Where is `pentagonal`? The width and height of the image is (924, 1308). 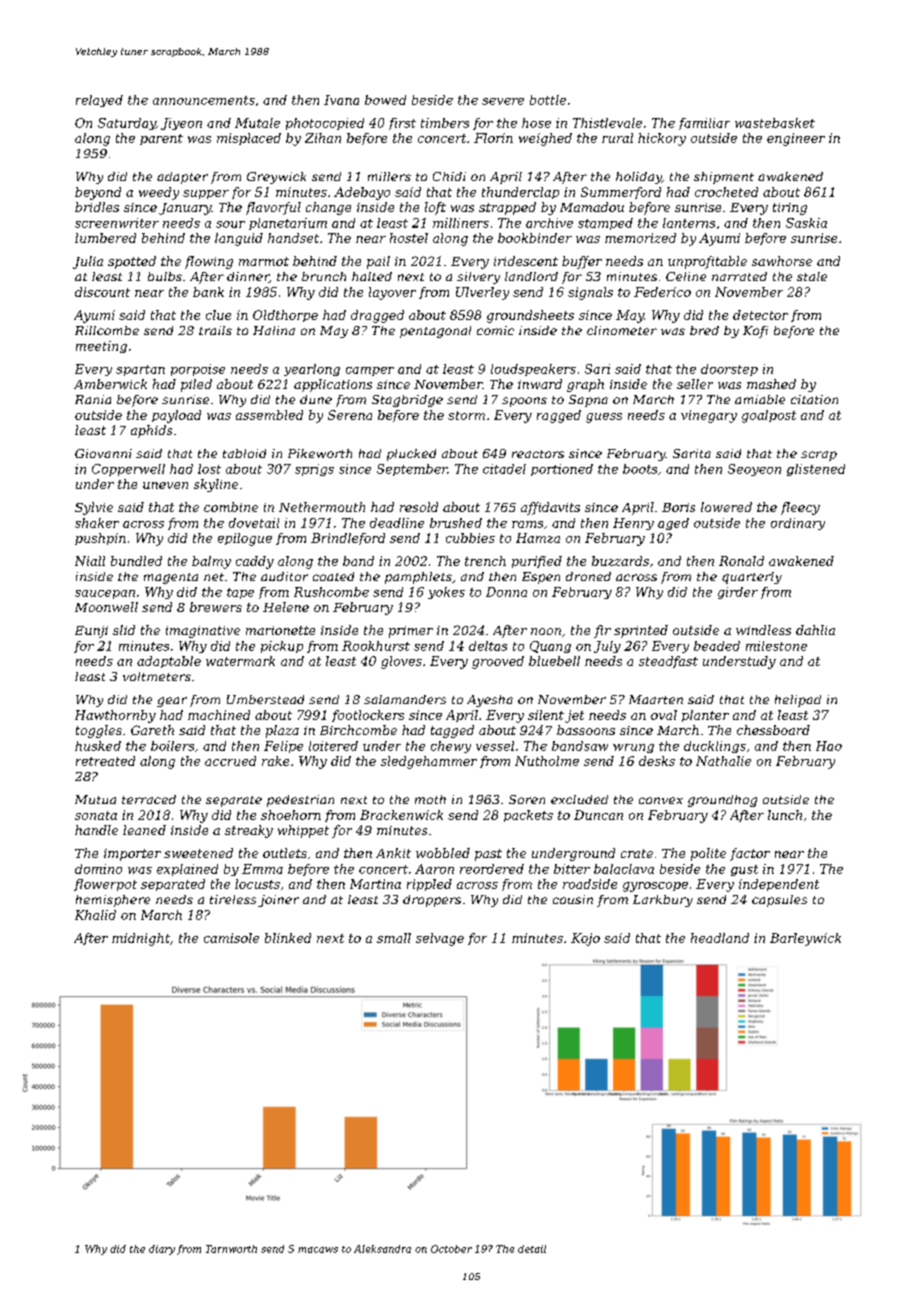
pentagonal is located at coordinates (435, 332).
